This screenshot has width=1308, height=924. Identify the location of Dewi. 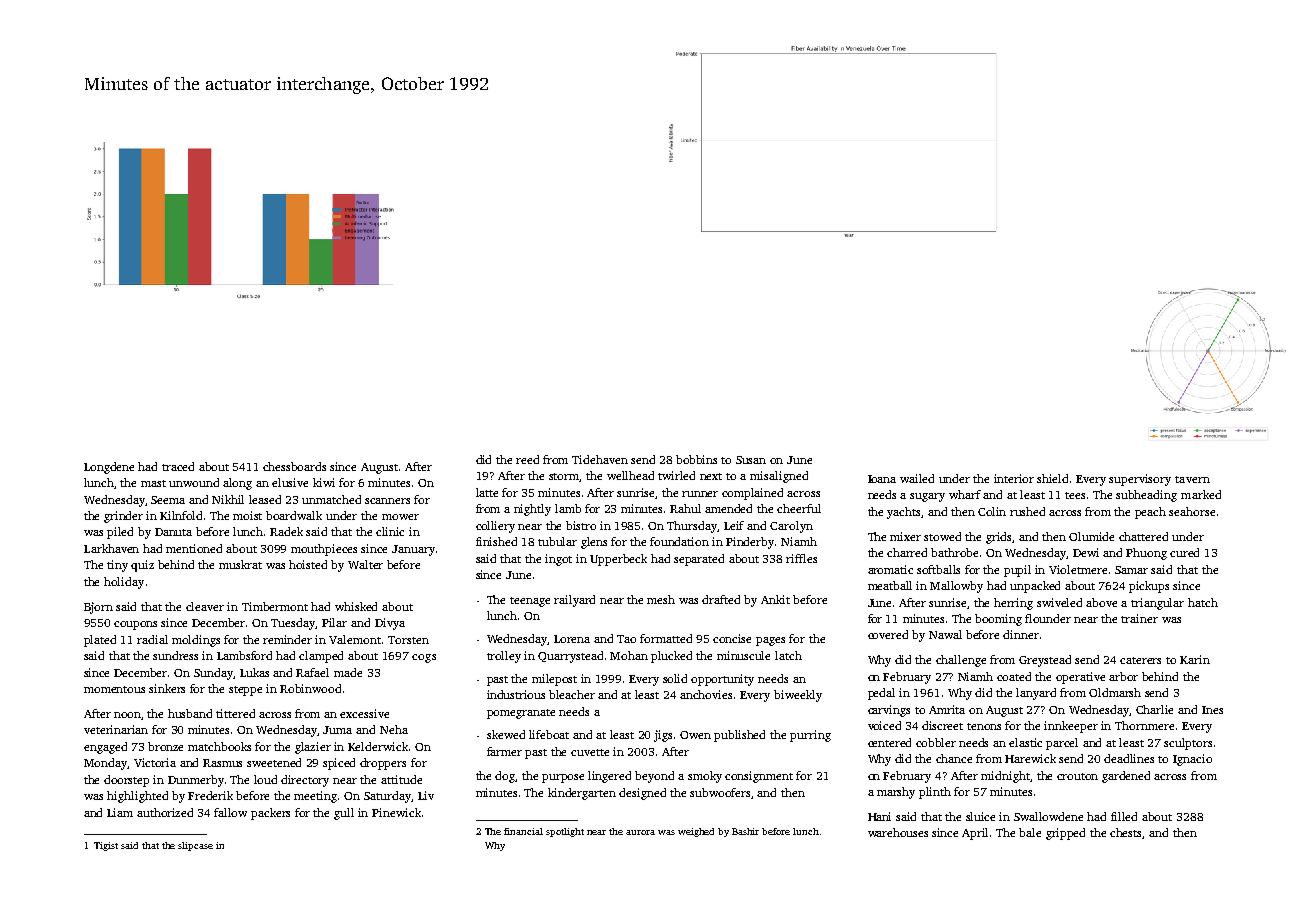
(1086, 552).
